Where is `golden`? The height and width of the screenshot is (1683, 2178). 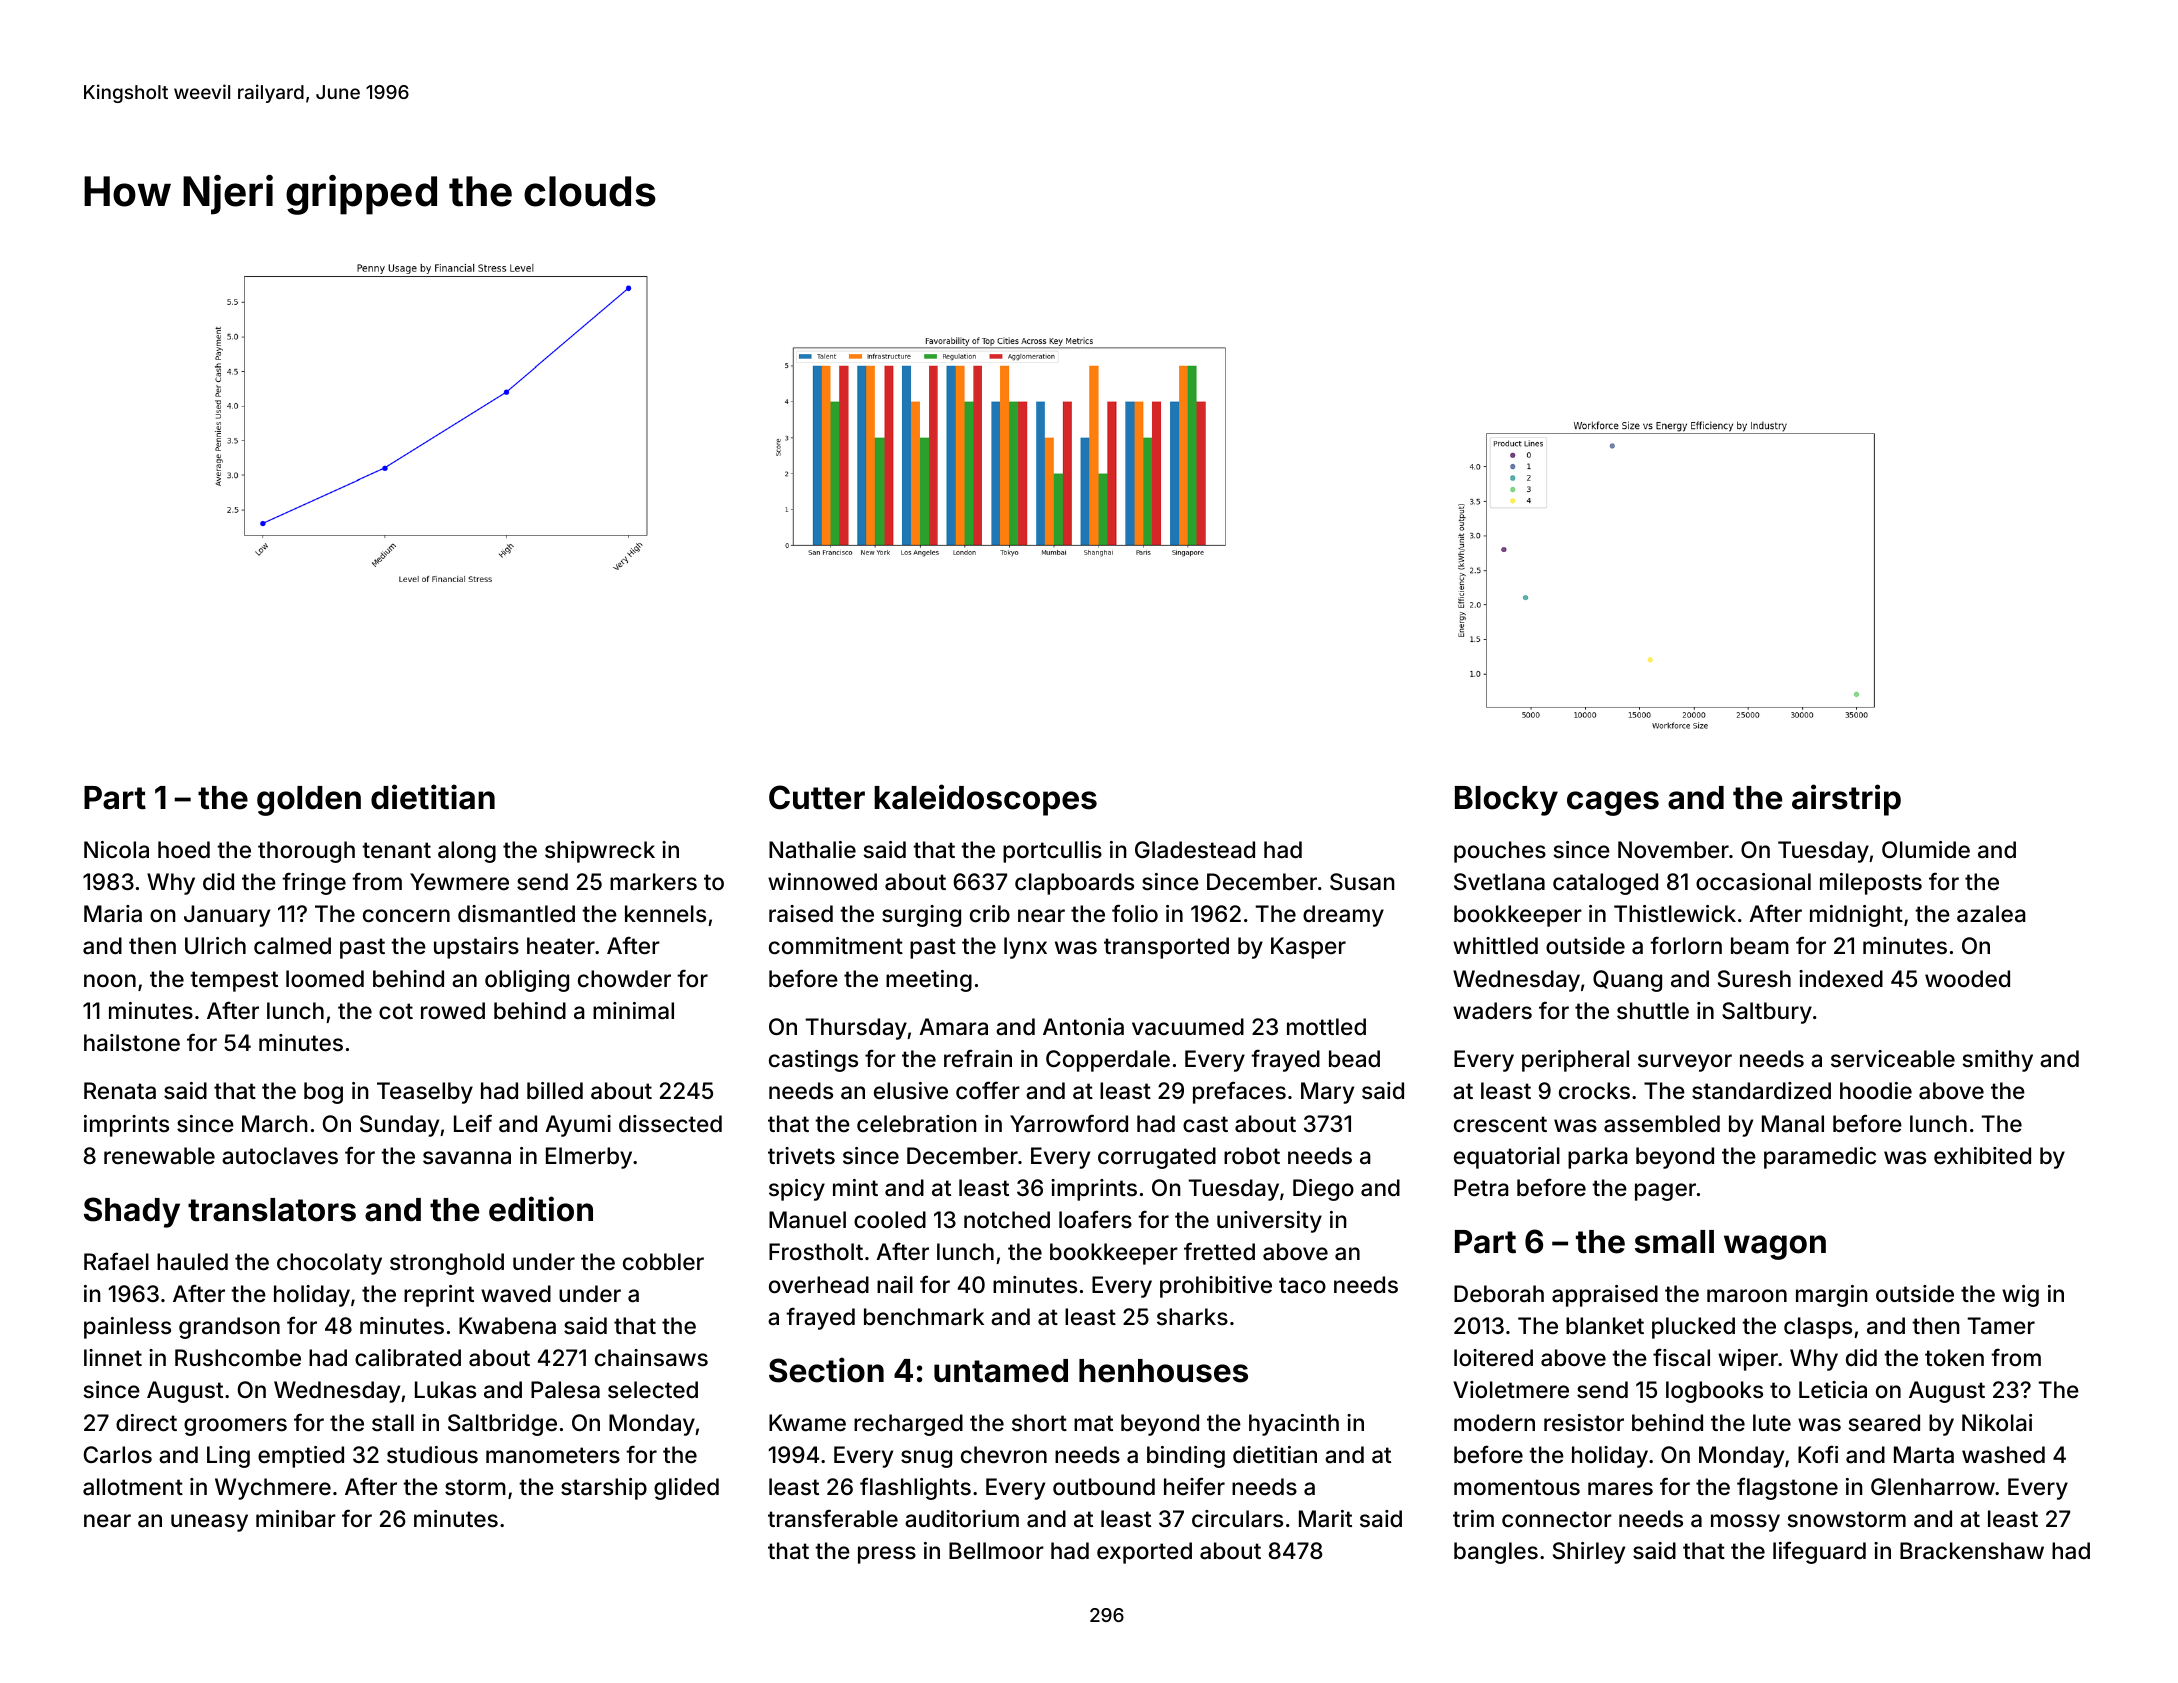
golden is located at coordinates (309, 801).
